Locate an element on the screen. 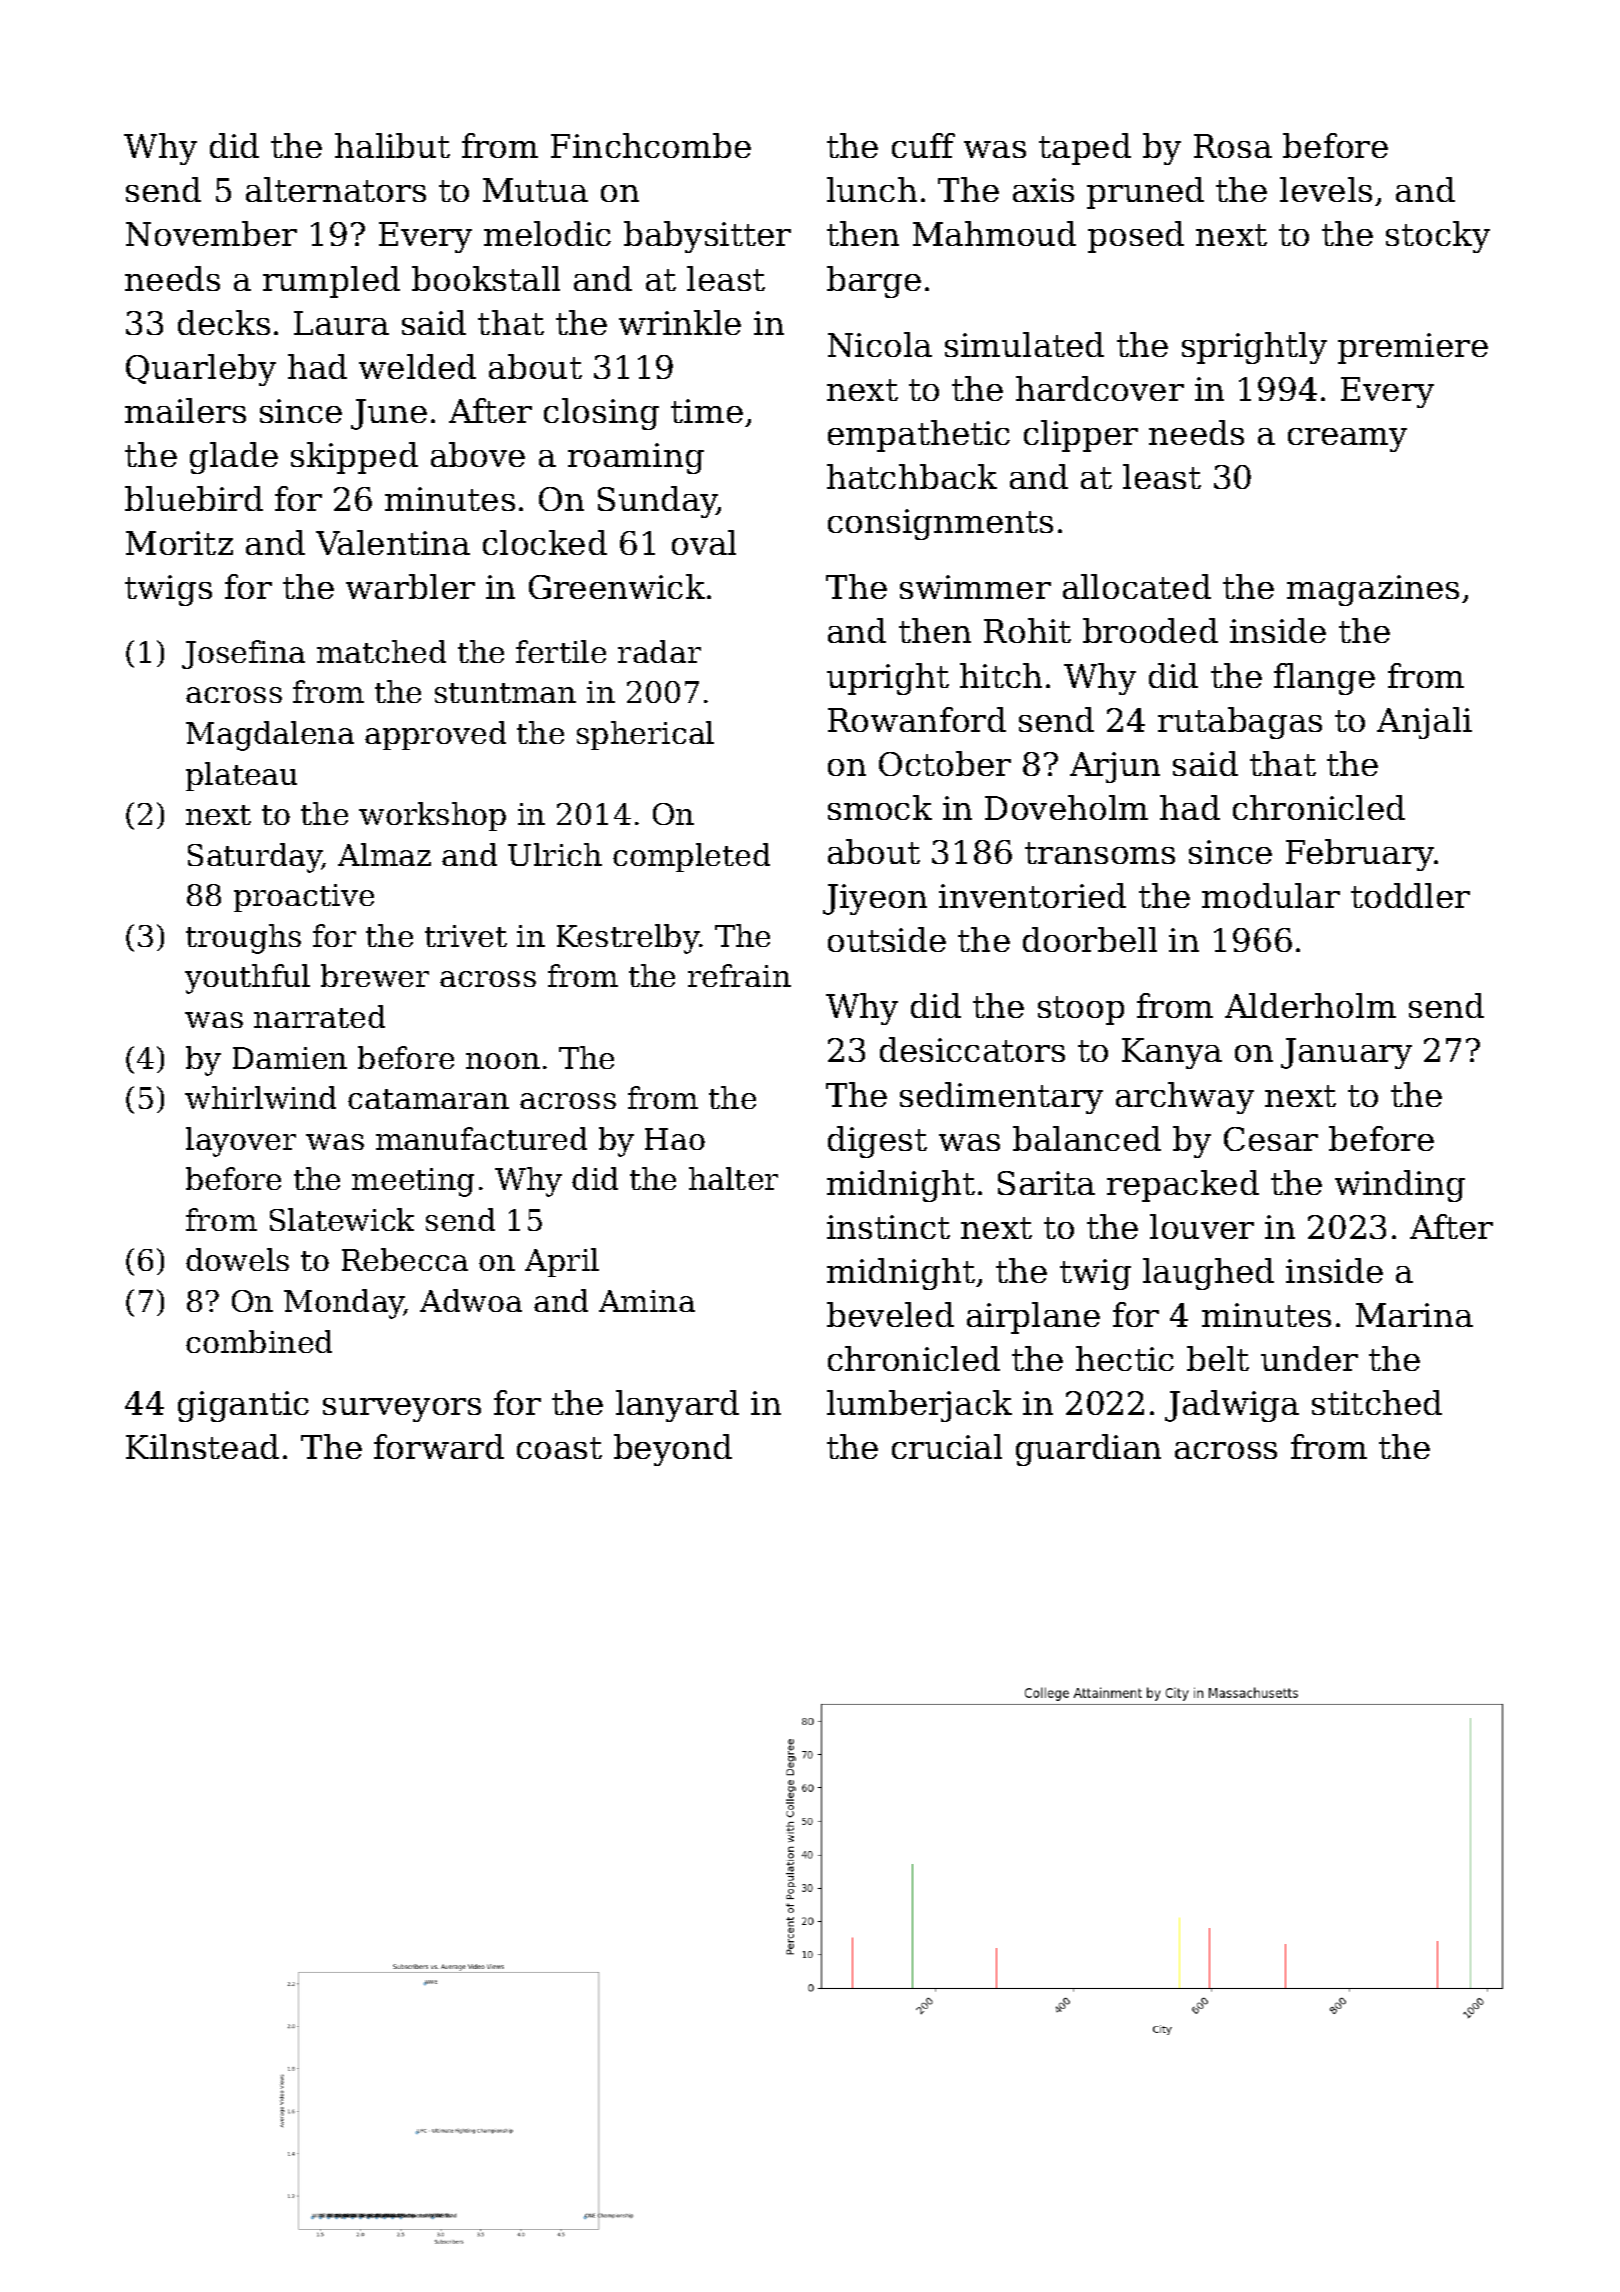 This screenshot has width=1620, height=2292. Rosa is located at coordinates (1233, 146).
